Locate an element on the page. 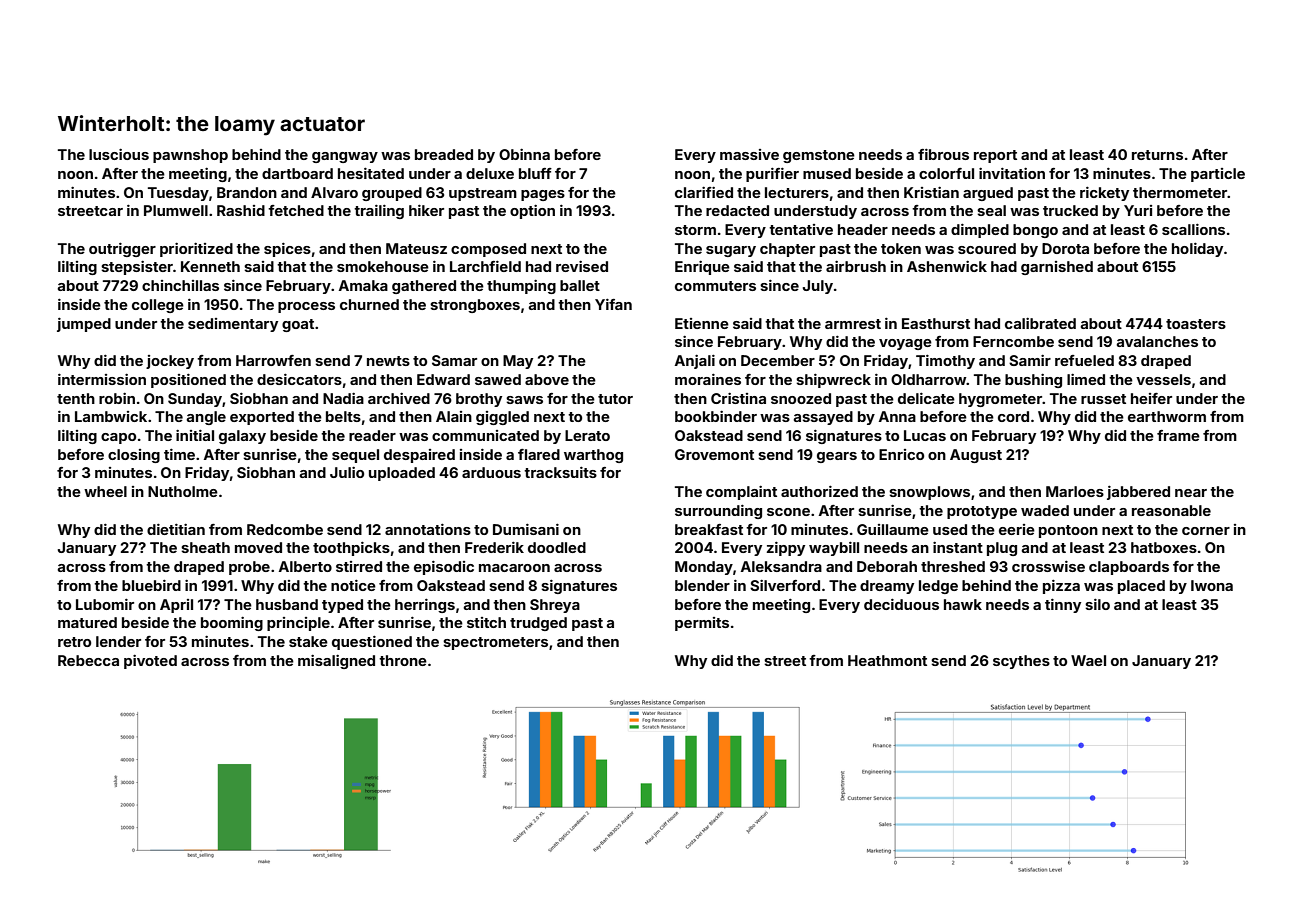 This document has height=924, width=1308. Rebecca is located at coordinates (88, 660).
